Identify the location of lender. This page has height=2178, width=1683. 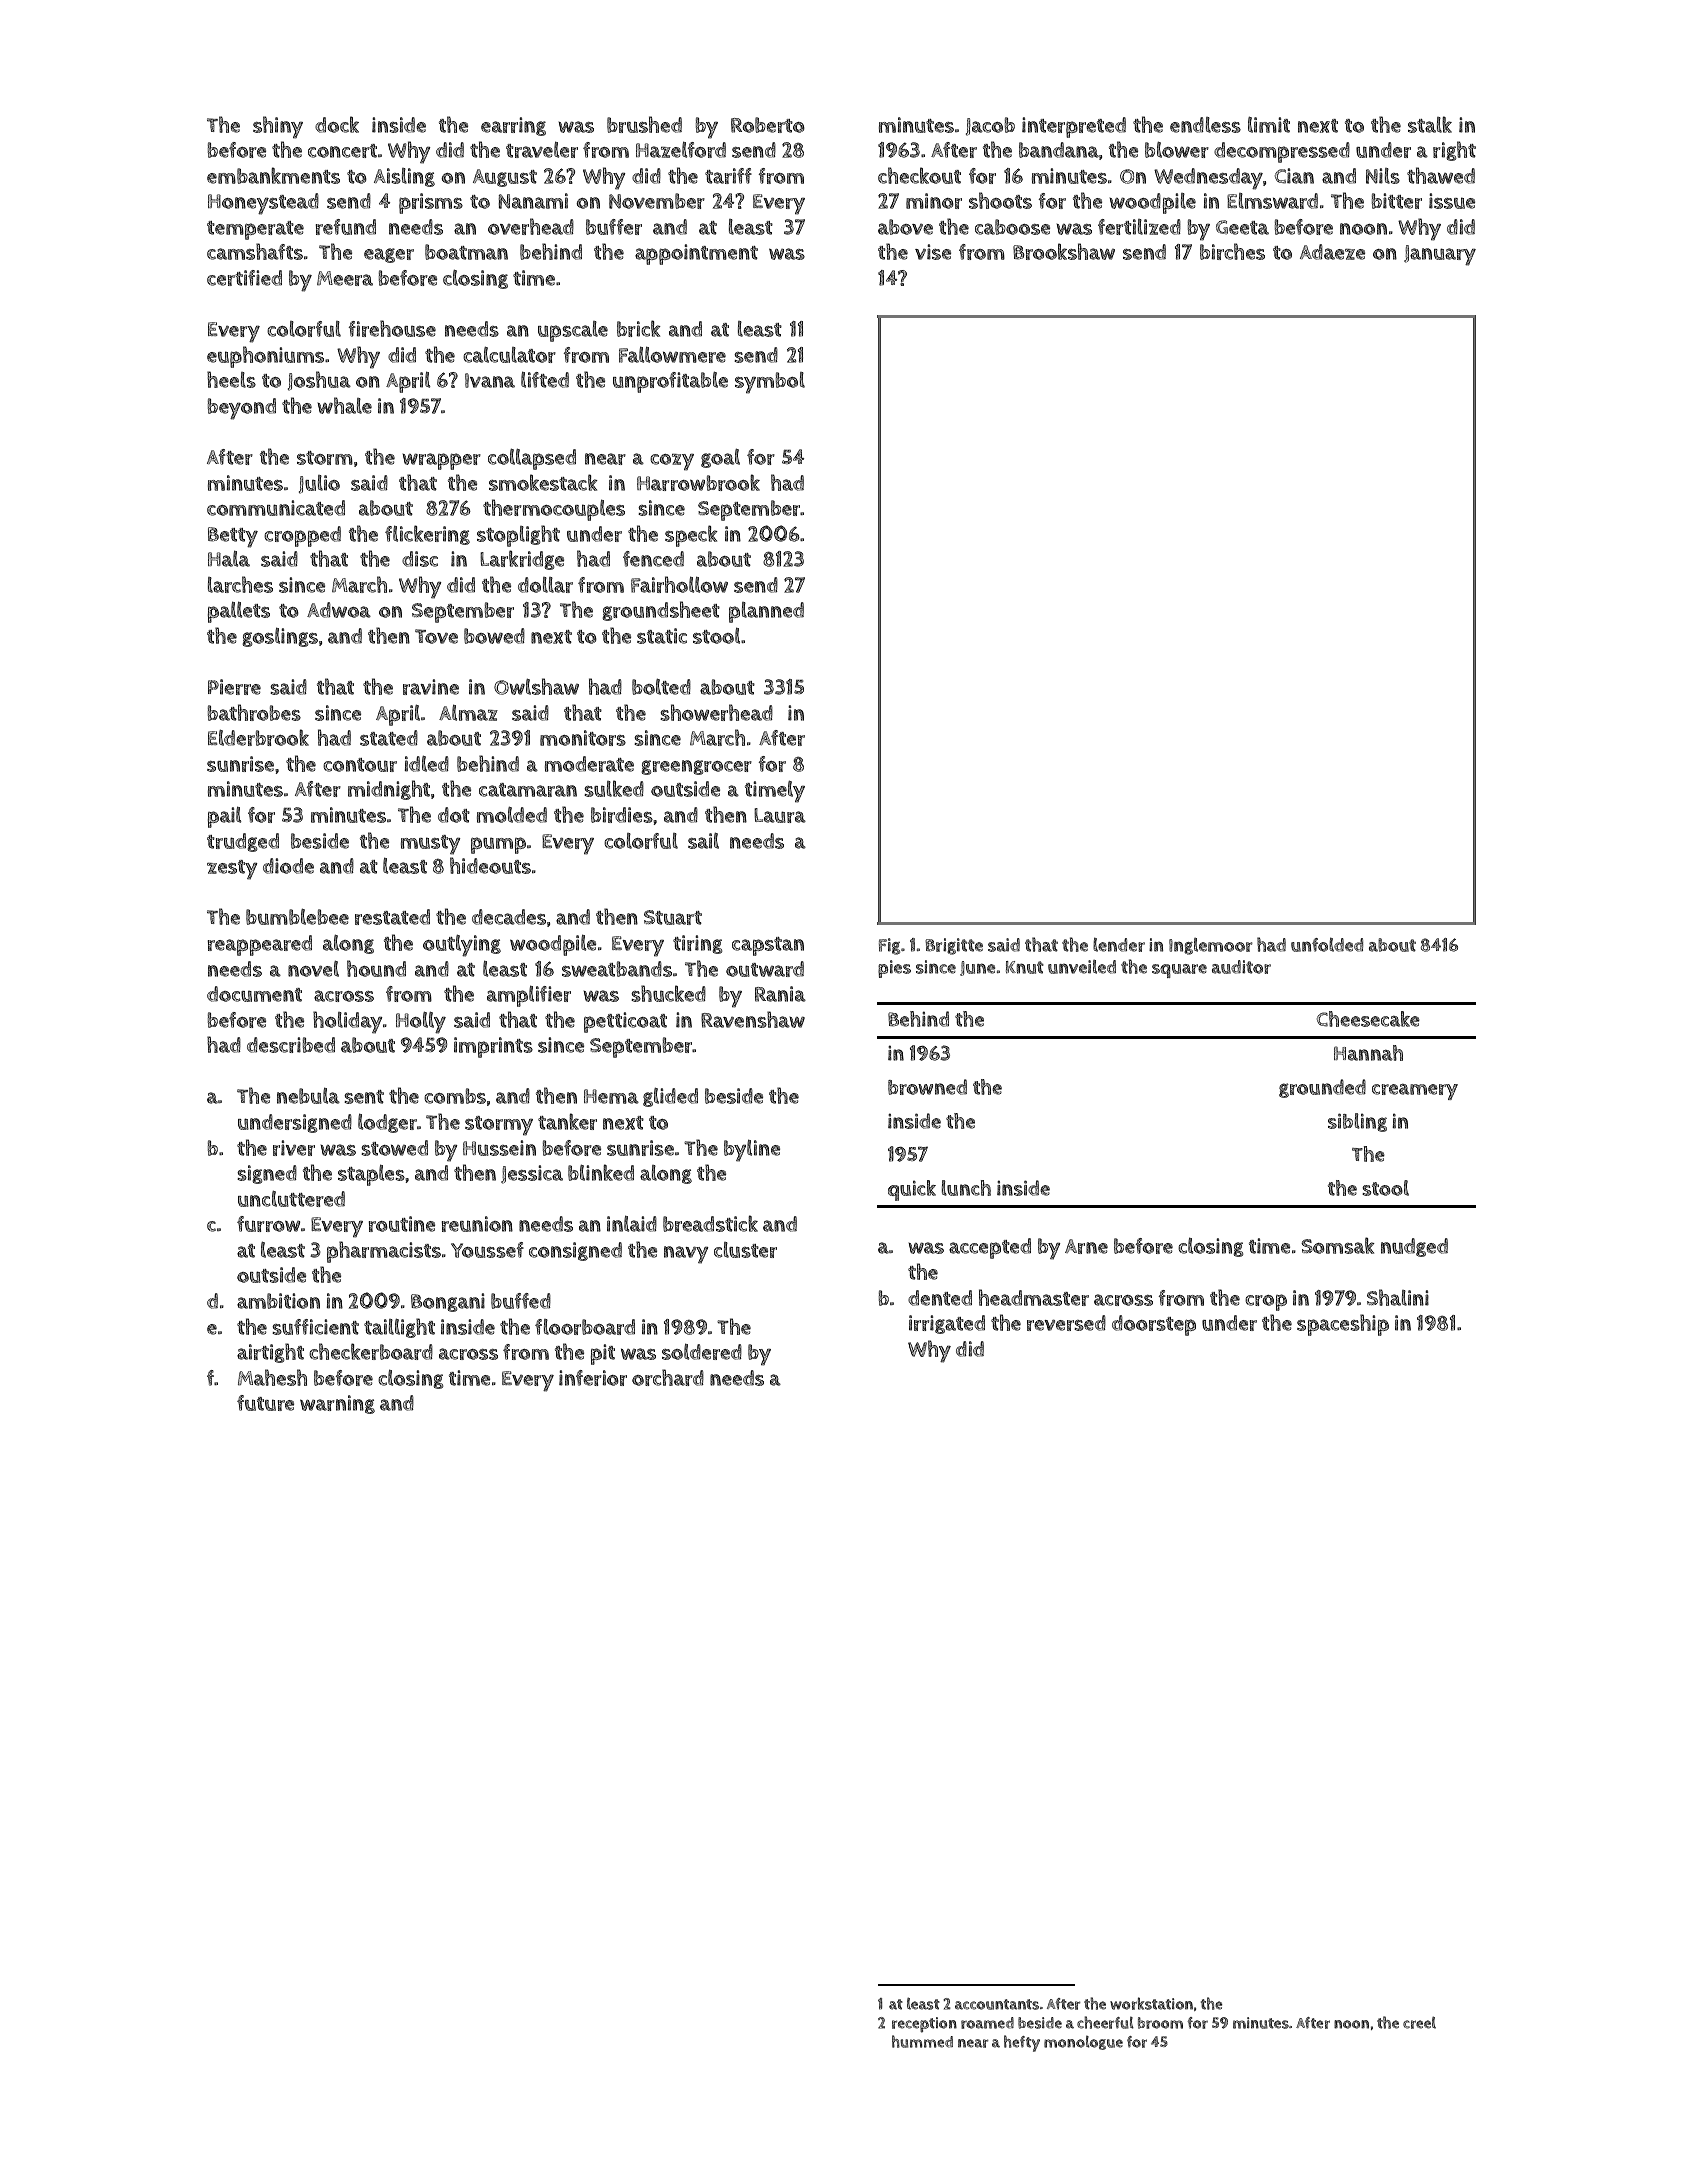
(1119, 945).
